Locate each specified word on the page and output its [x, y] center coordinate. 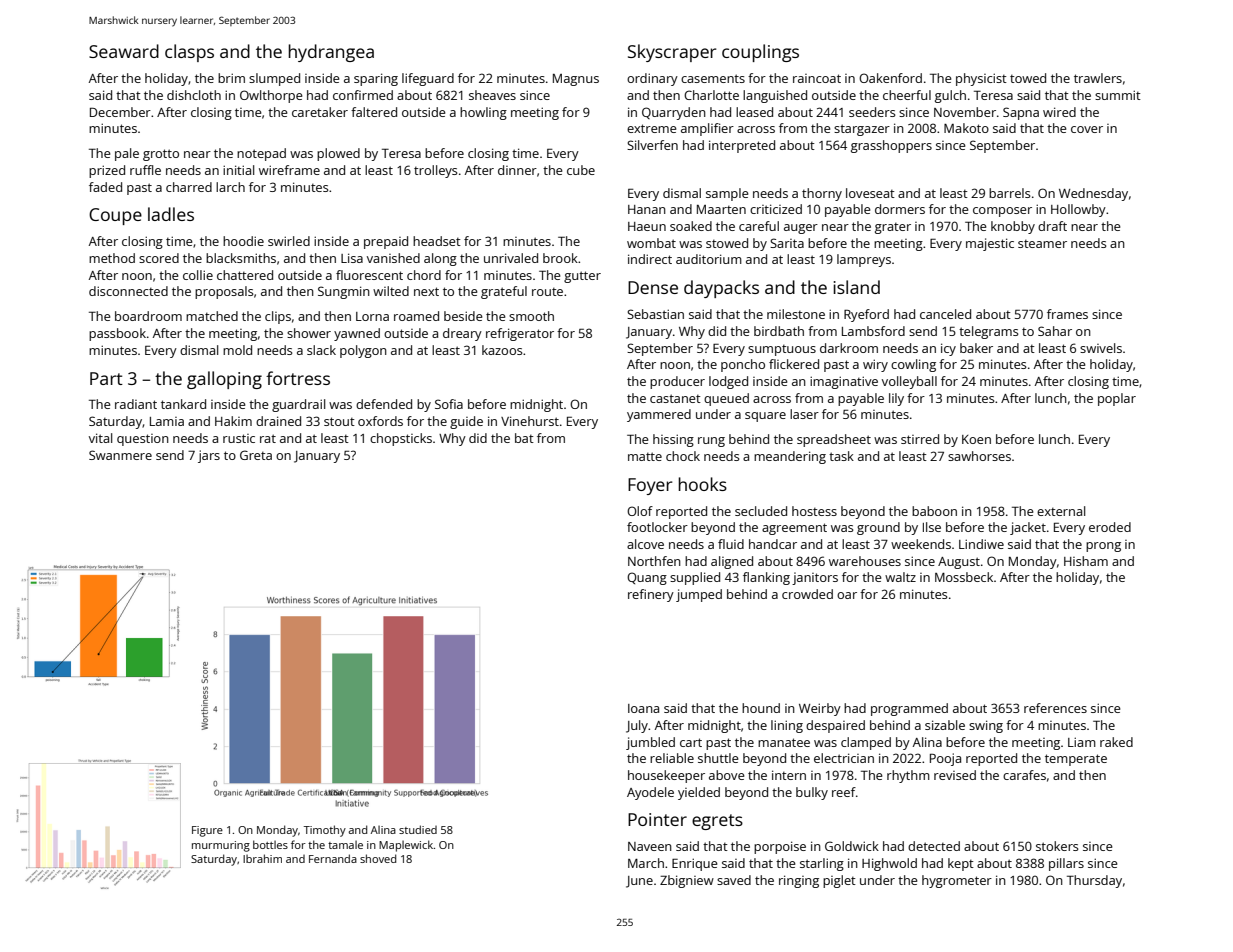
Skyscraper [672, 53]
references [1055, 708]
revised [955, 775]
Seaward [124, 51]
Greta [256, 455]
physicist [981, 79]
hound [761, 708]
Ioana [643, 708]
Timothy [325, 831]
